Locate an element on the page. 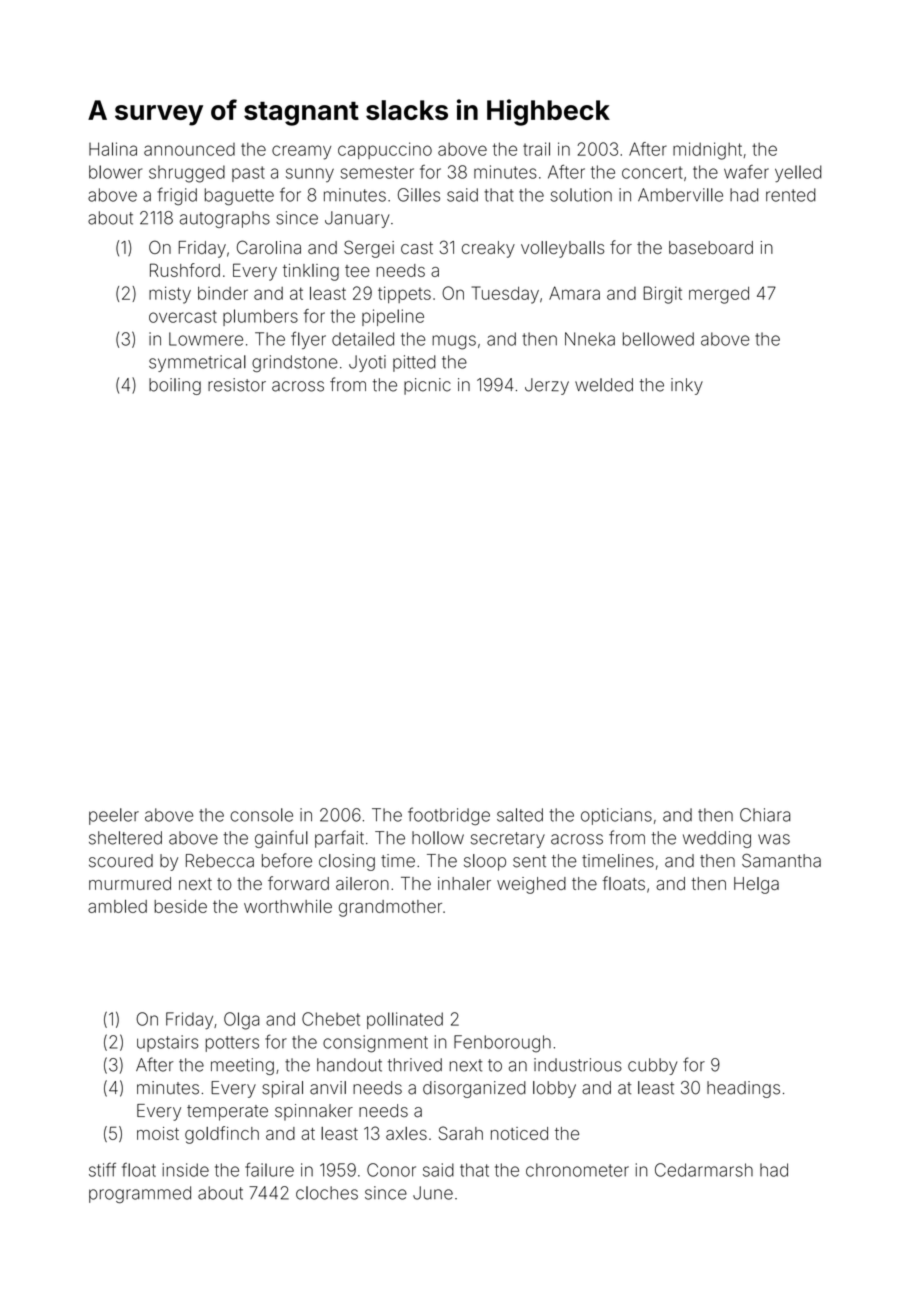  handout is located at coordinates (349, 1065).
